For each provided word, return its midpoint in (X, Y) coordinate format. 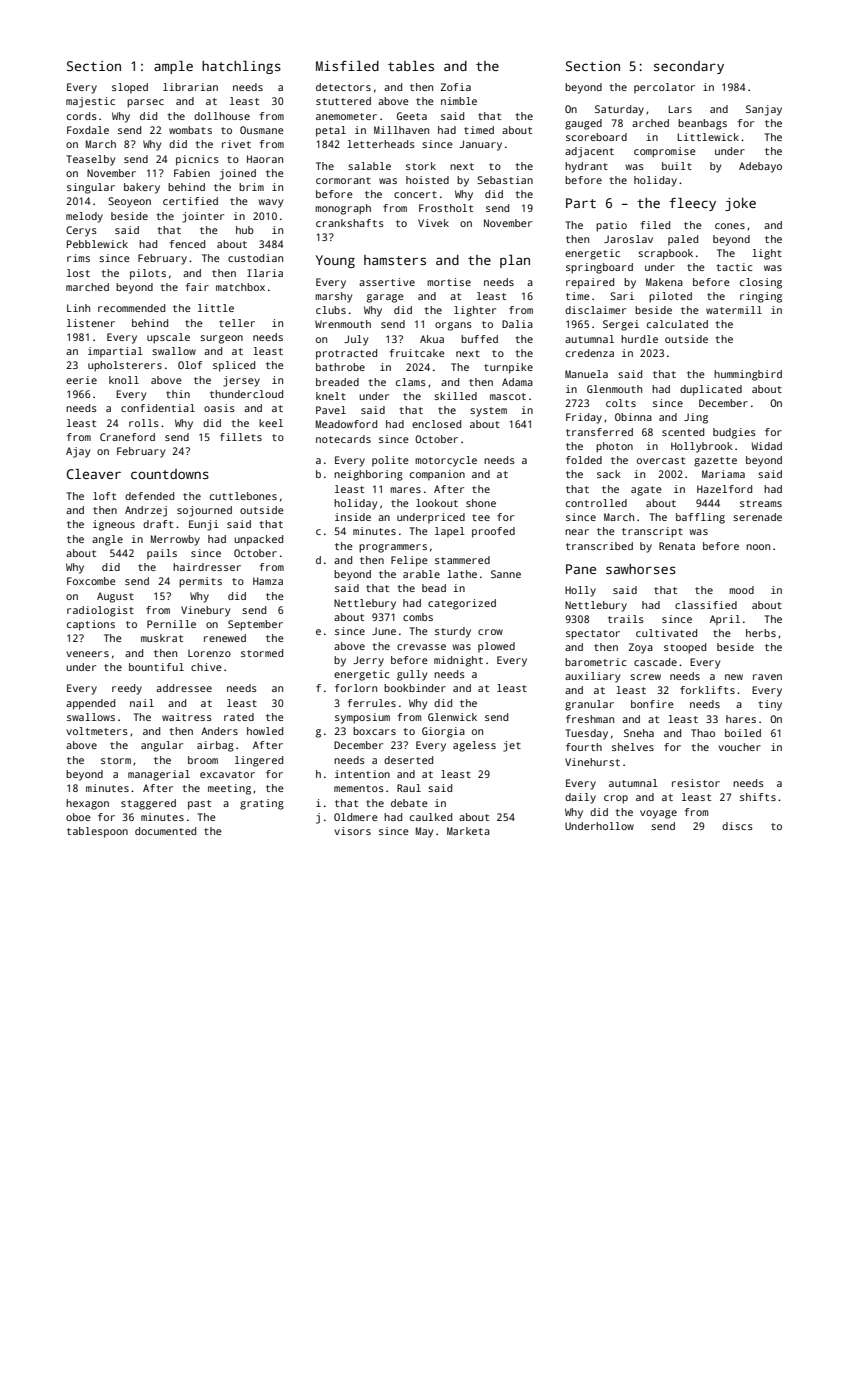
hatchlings (241, 67)
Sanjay (764, 110)
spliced (234, 366)
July (356, 340)
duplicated (711, 390)
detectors (343, 87)
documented (165, 831)
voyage (658, 814)
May (424, 832)
